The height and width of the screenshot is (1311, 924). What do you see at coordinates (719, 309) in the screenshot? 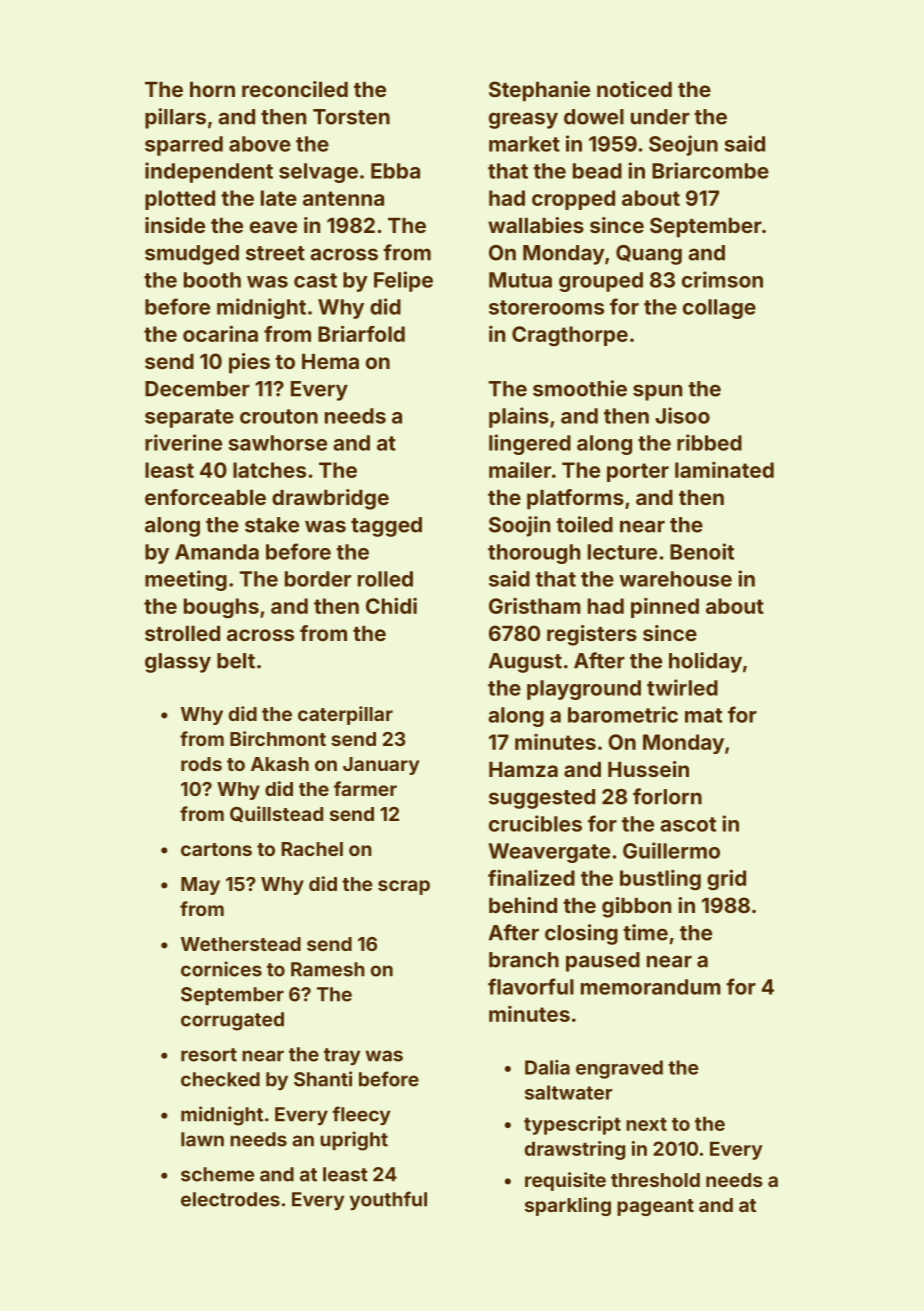
I see `collage` at bounding box center [719, 309].
